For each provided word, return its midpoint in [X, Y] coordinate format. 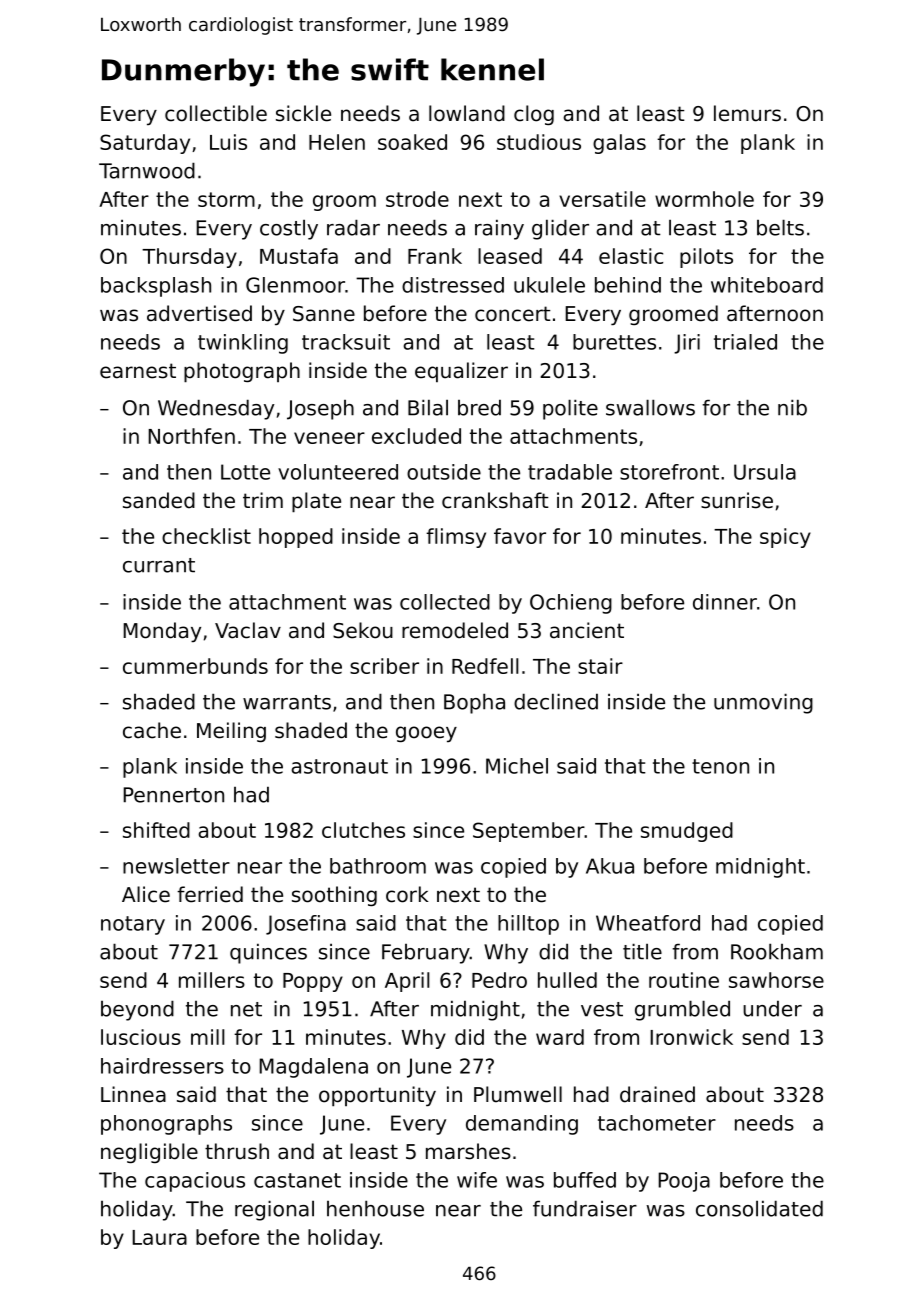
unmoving [763, 704]
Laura [159, 1237]
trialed [745, 342]
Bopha [474, 704]
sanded [159, 500]
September [529, 832]
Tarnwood [147, 171]
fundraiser [585, 1209]
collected [445, 602]
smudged [687, 832]
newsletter [176, 866]
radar [353, 228]
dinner [725, 602]
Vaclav [248, 630]
